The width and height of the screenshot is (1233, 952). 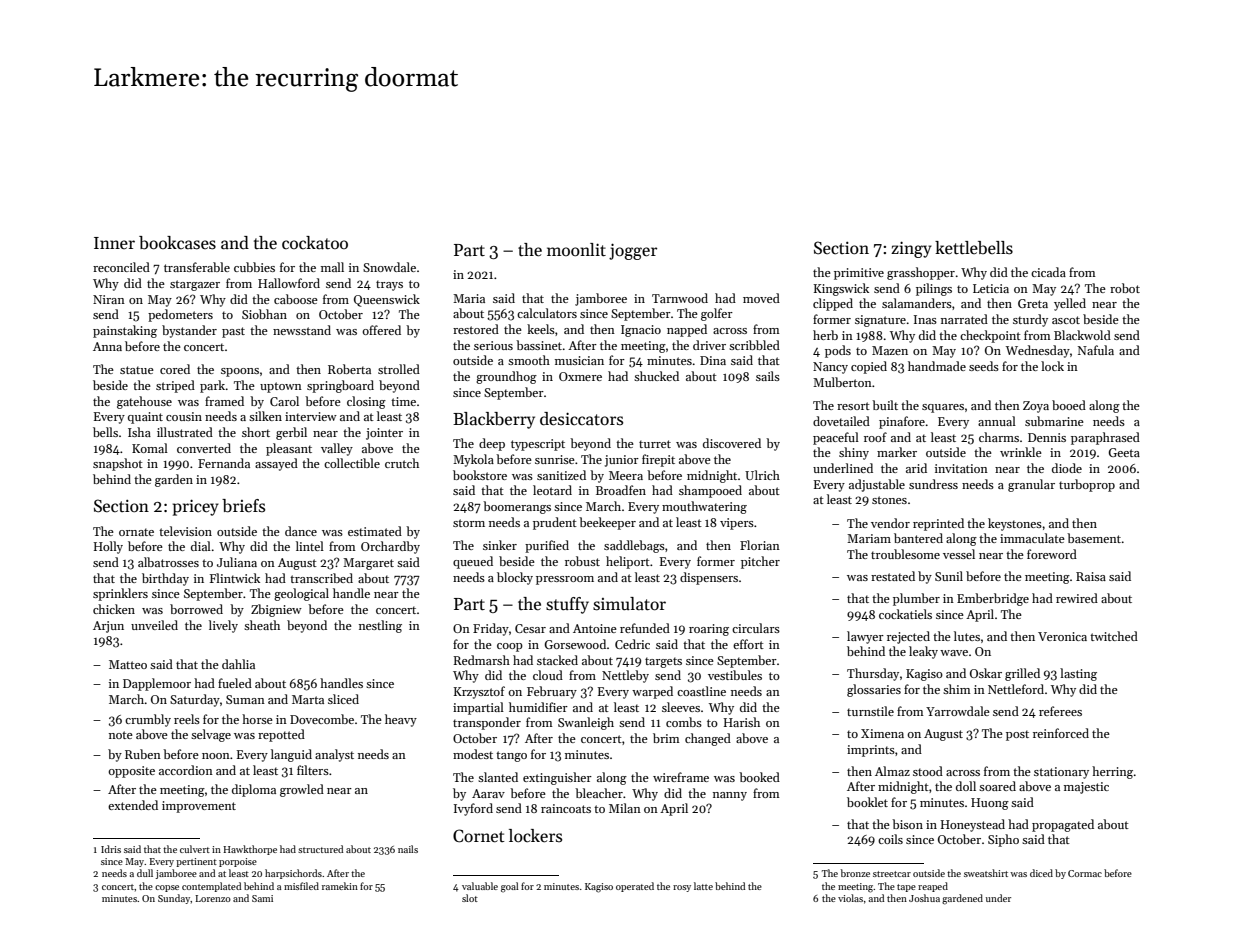 I want to click on pressroom, so click(x=565, y=580).
